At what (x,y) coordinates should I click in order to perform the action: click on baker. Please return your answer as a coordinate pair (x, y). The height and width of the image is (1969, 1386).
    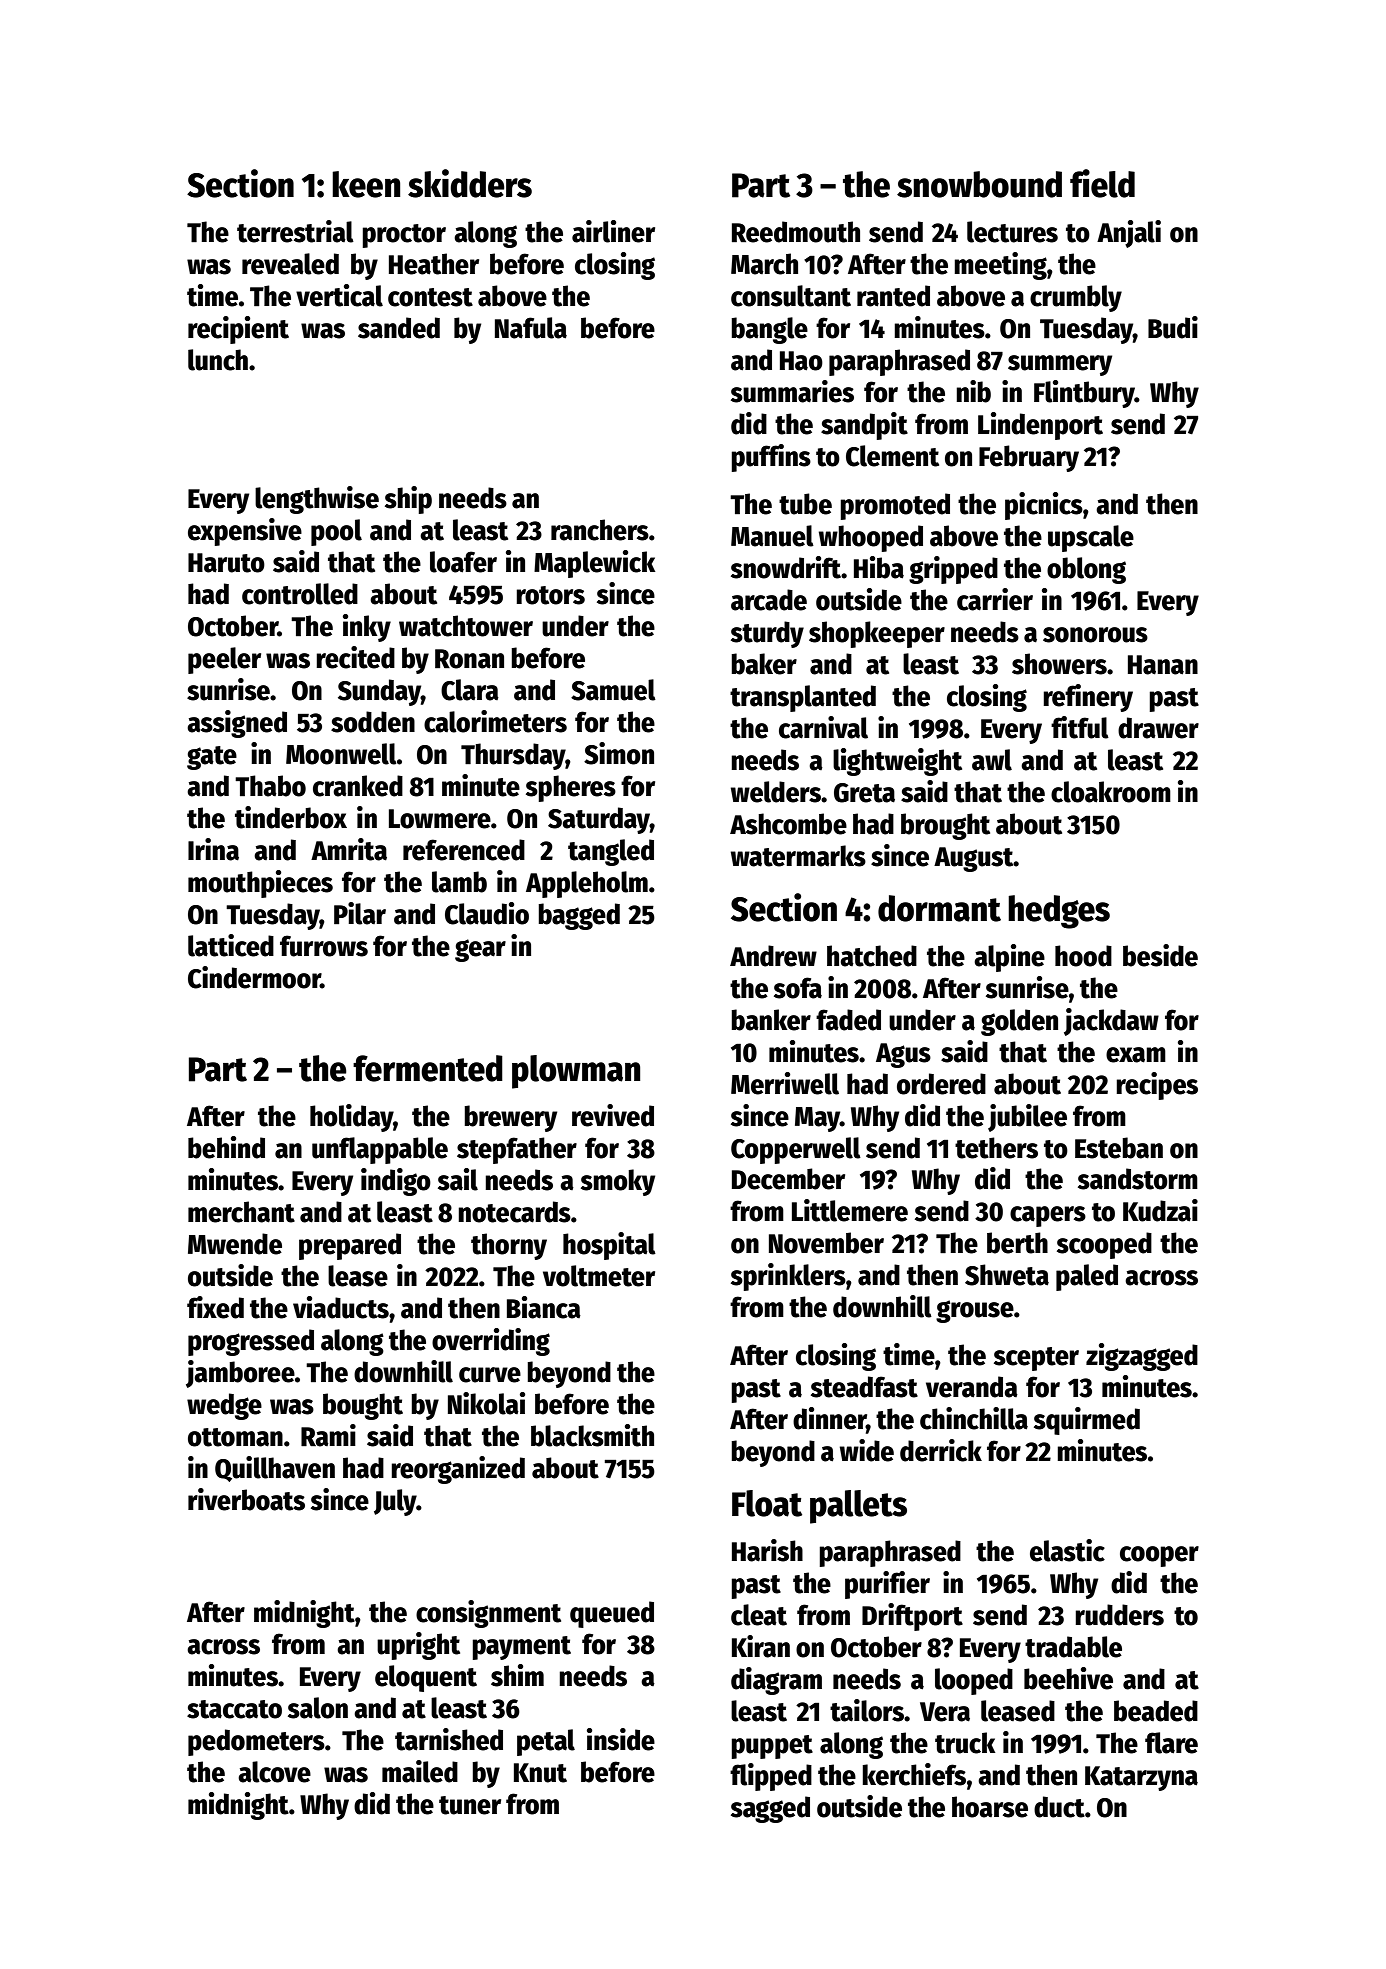
    Looking at the image, I should click on (764, 664).
